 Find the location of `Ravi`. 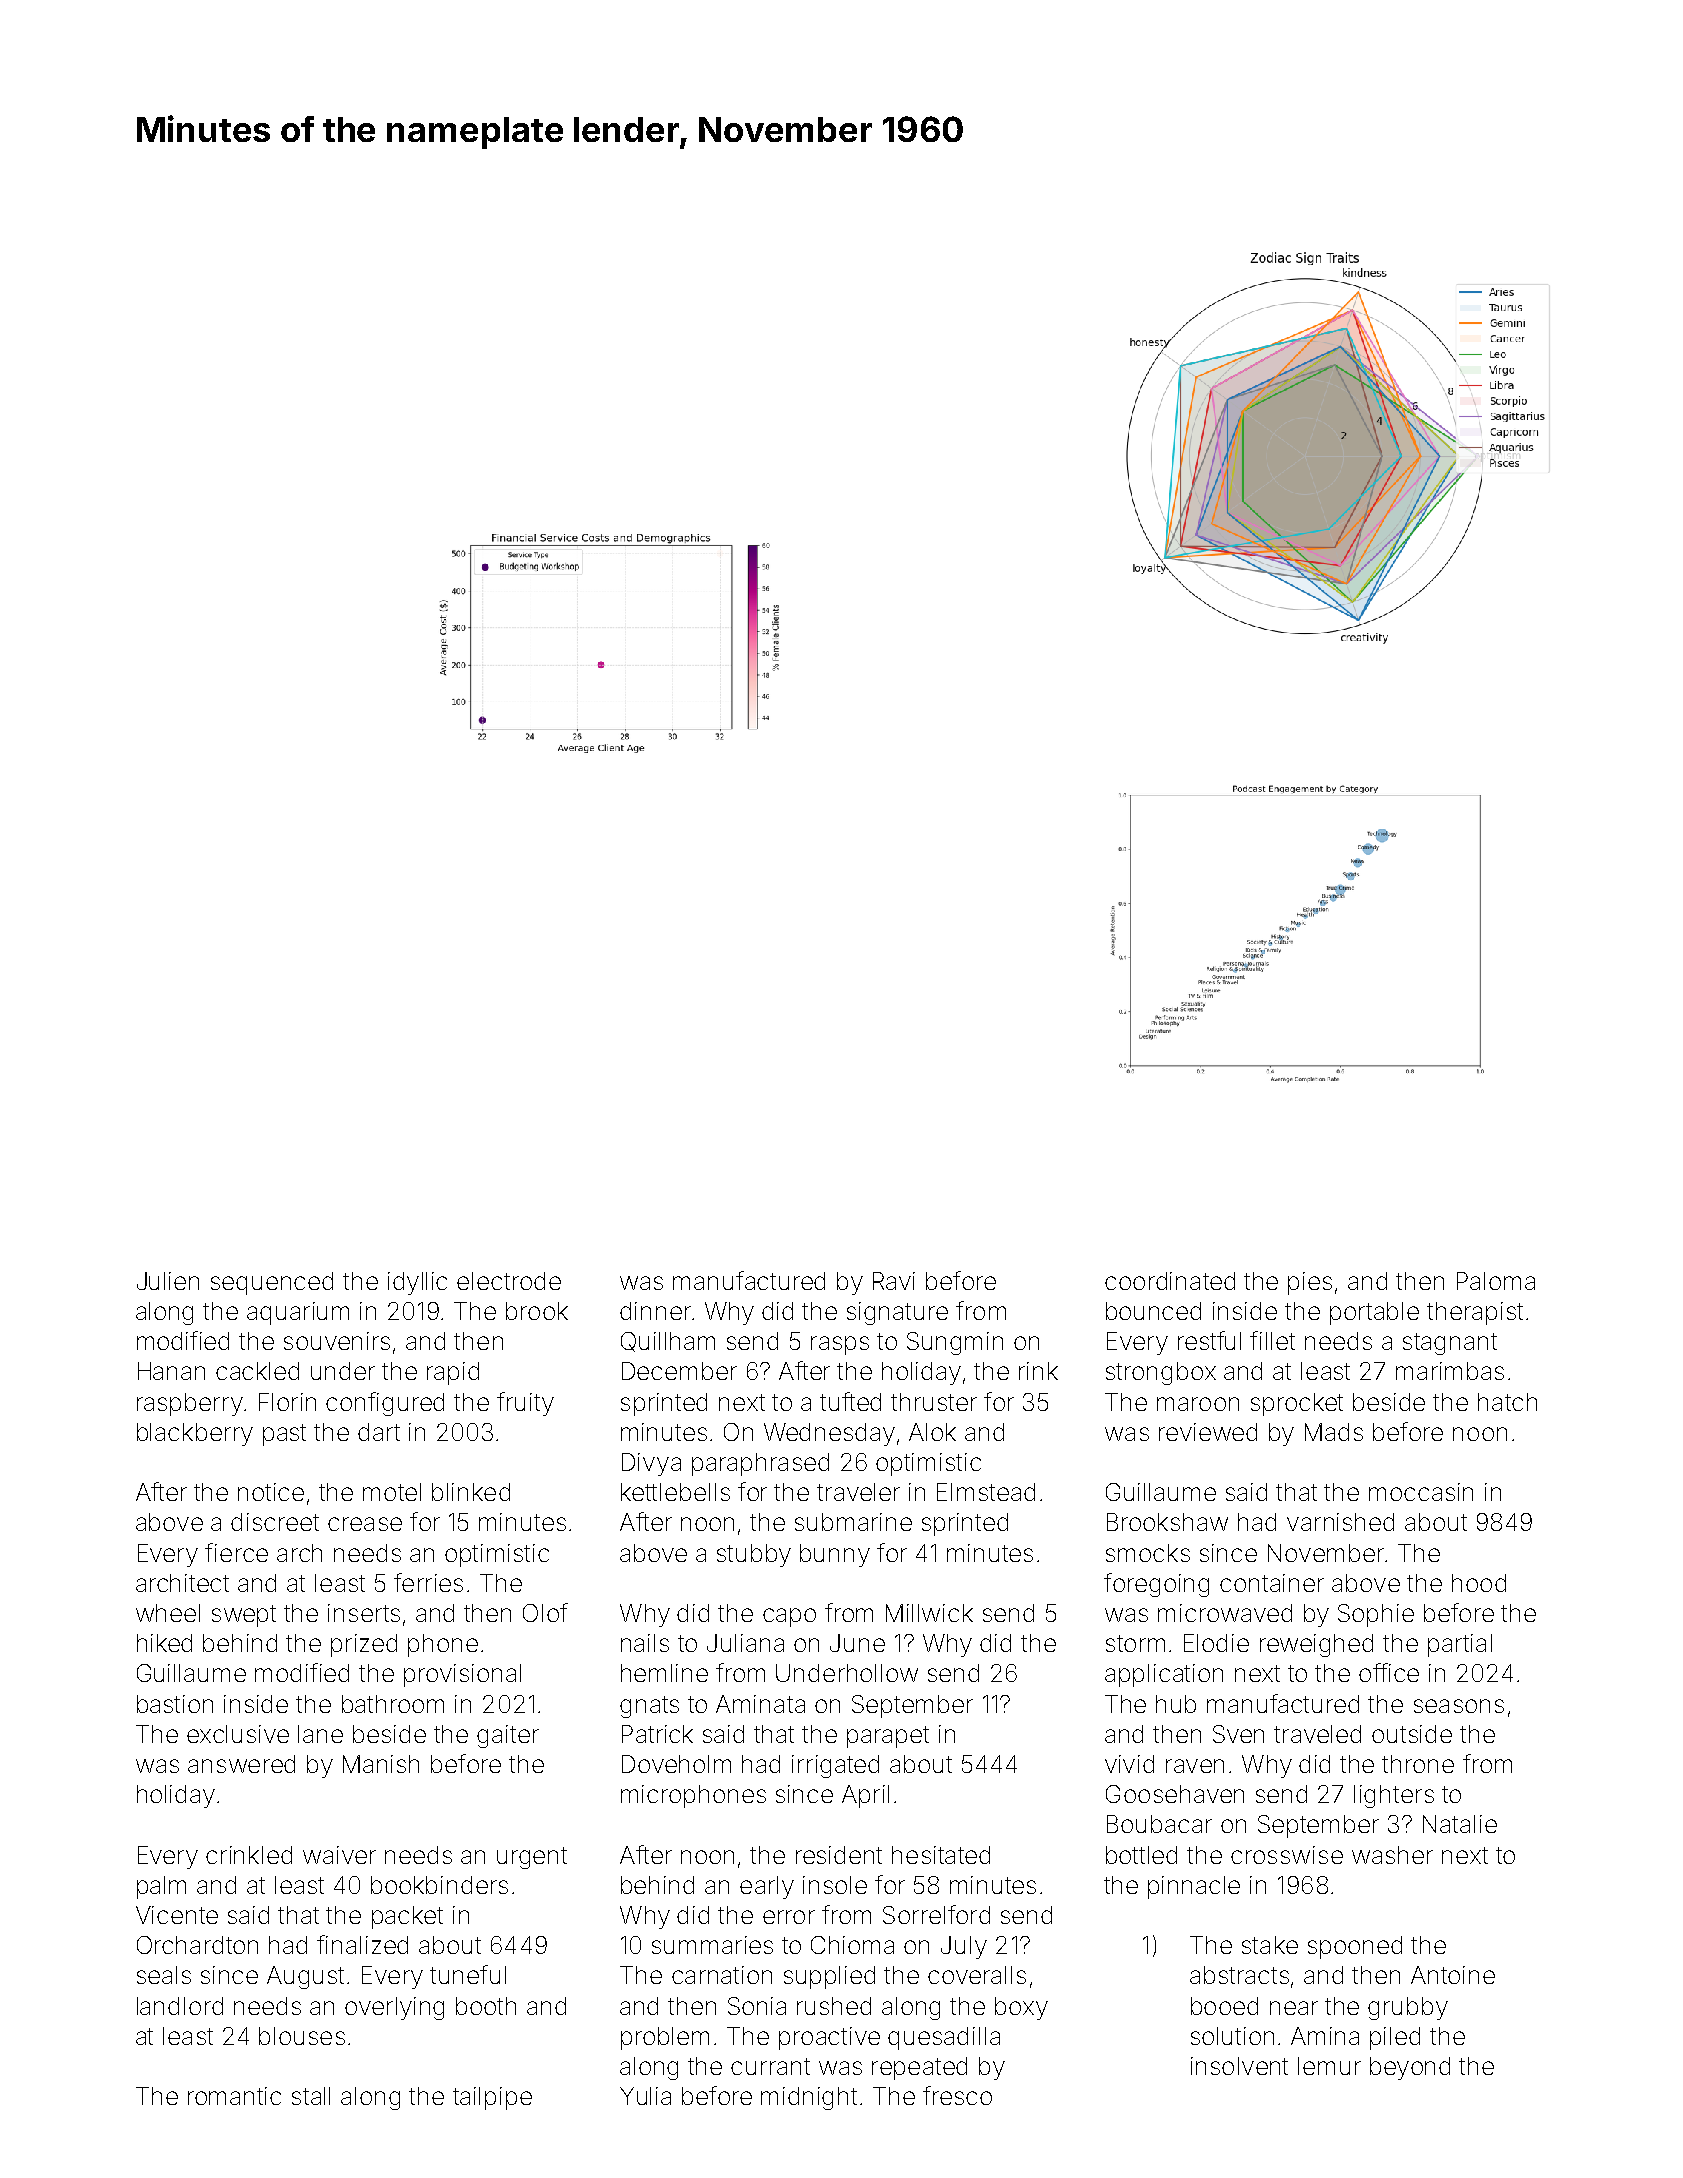

Ravi is located at coordinates (894, 1281).
